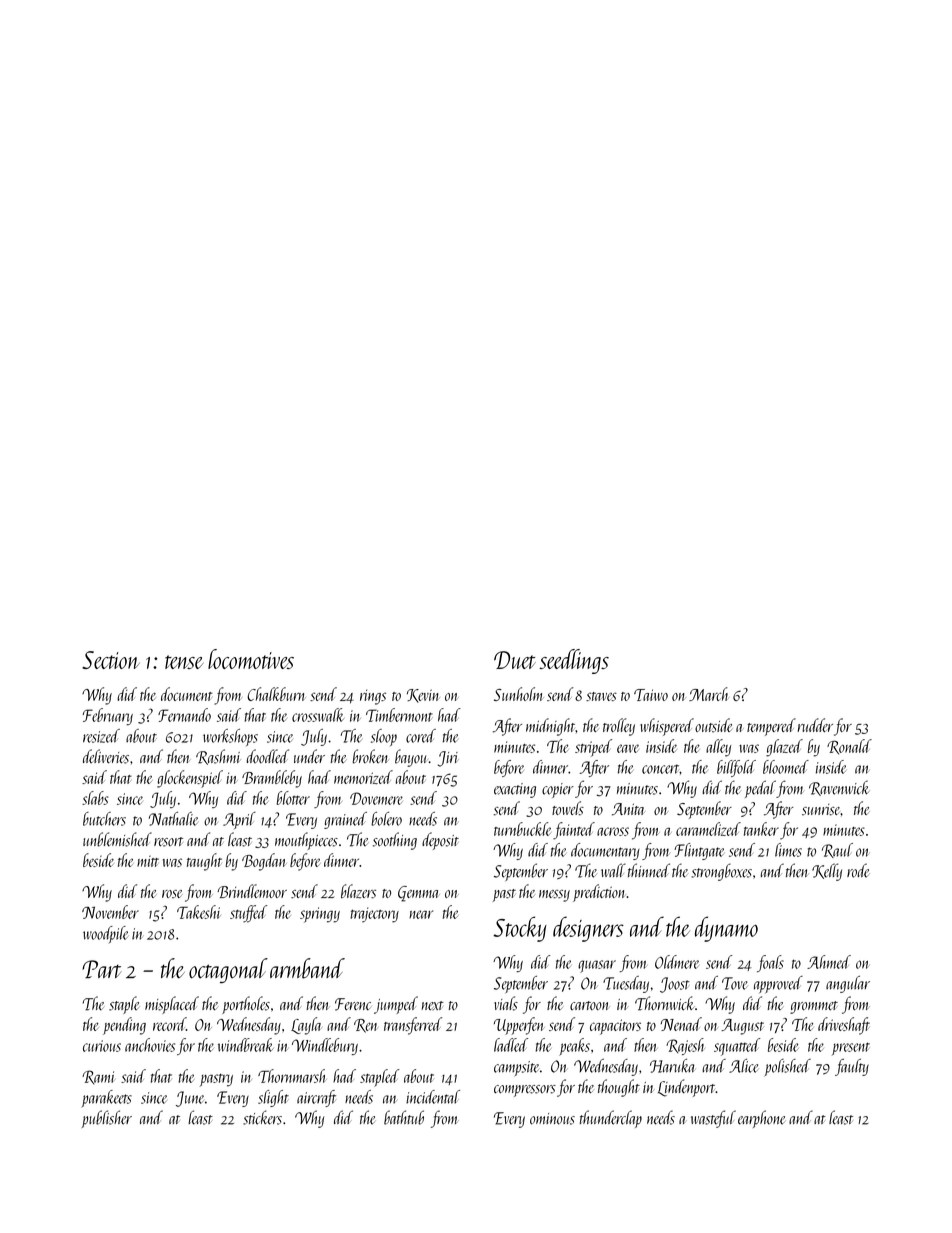 The height and width of the document is (1233, 952). Describe the element at coordinates (848, 984) in the document. I see `angular` at that location.
